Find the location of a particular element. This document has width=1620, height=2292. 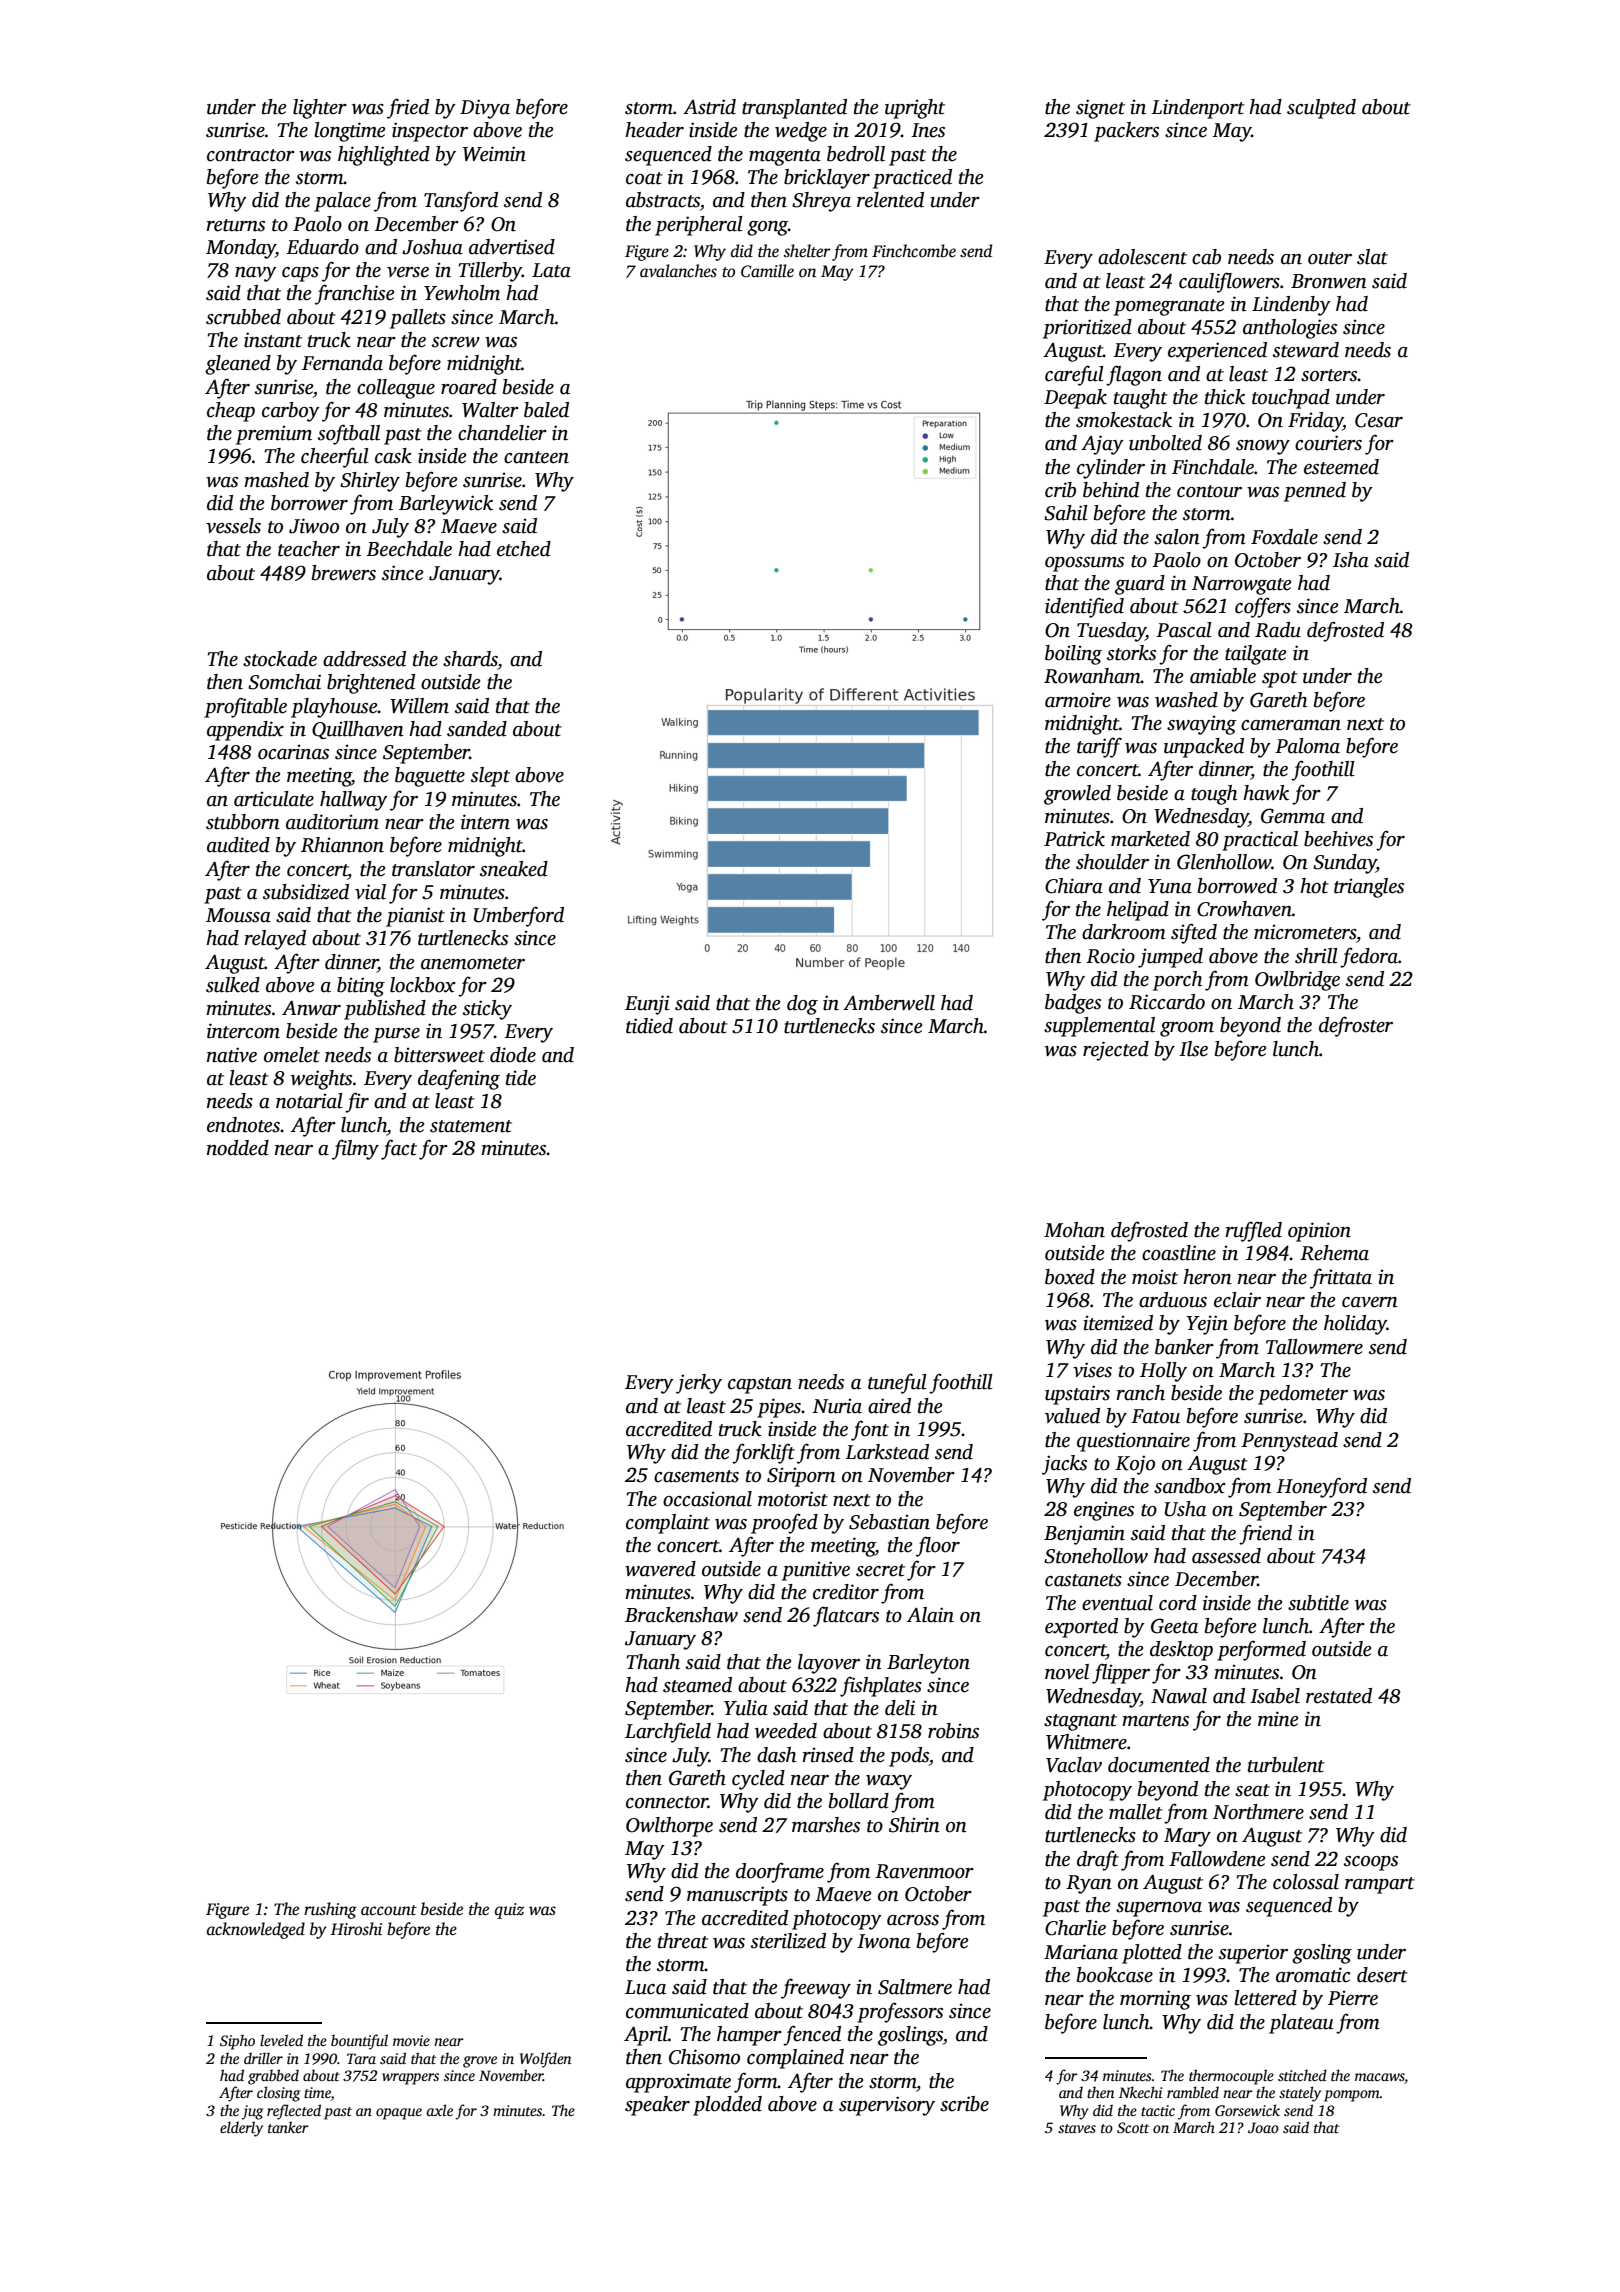

filmy is located at coordinates (355, 1149).
